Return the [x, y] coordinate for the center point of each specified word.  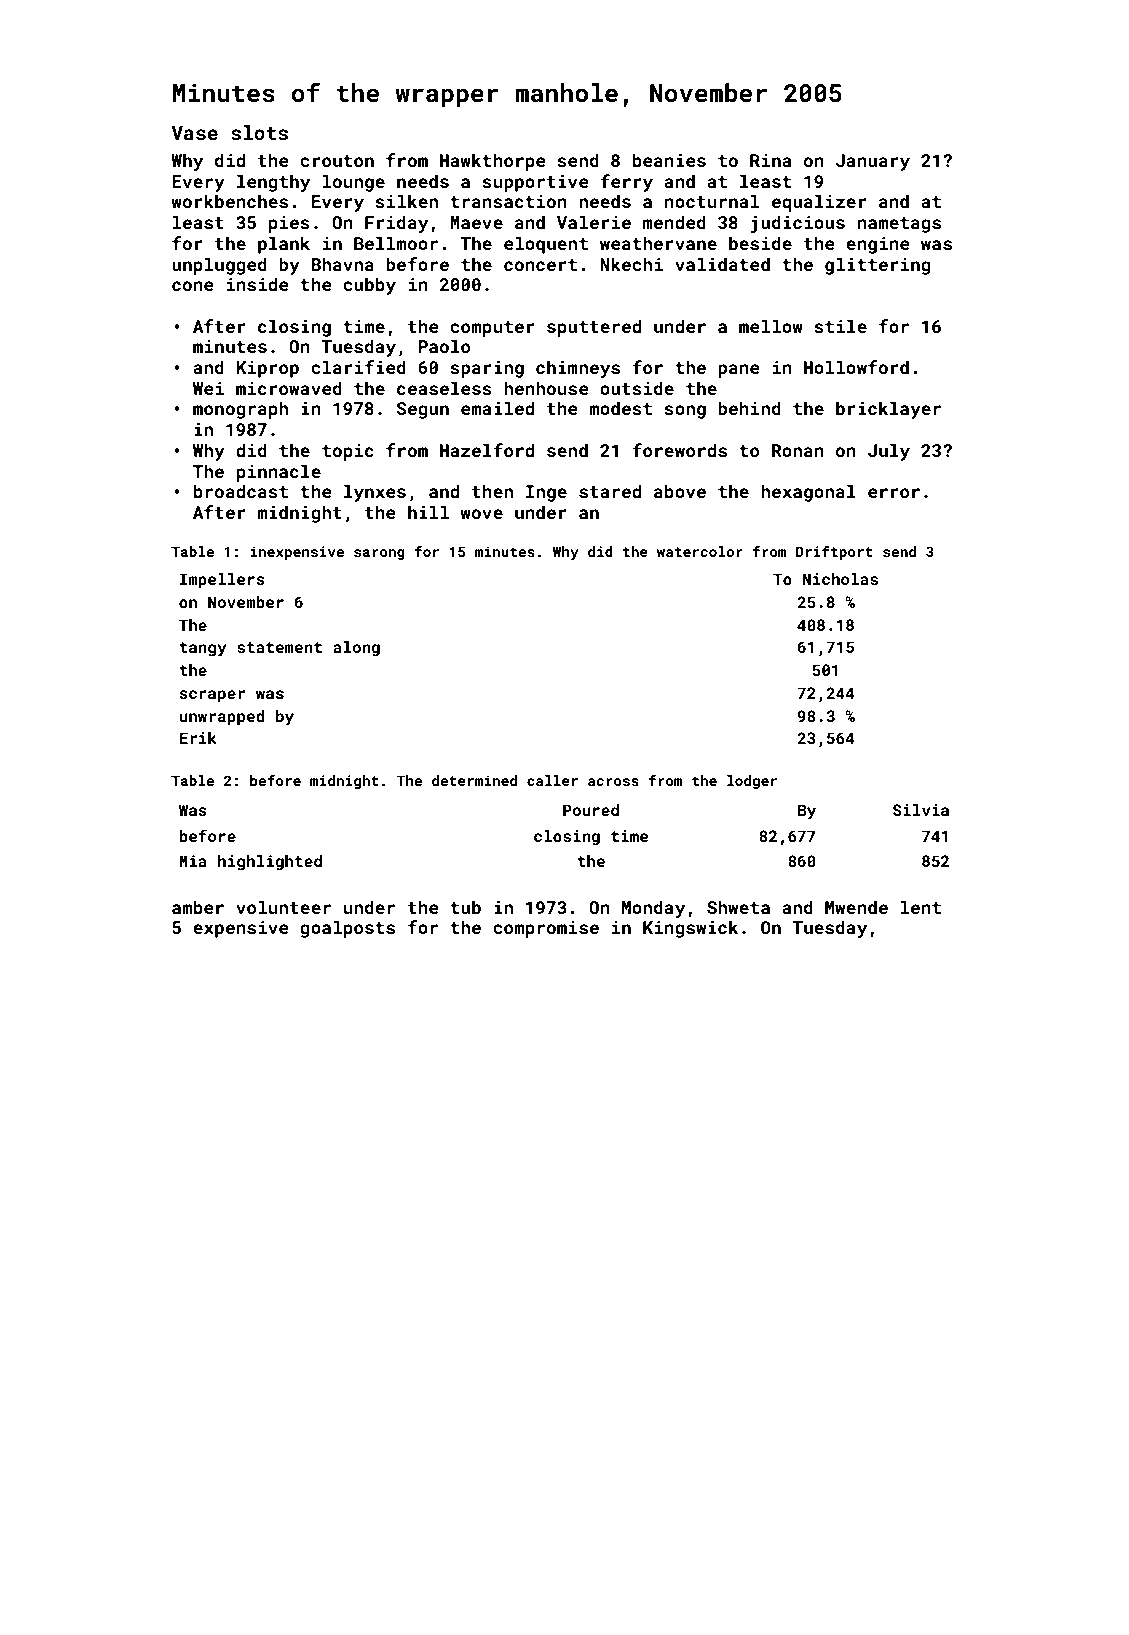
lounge [354, 183]
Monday [653, 909]
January [873, 162]
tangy [203, 649]
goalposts [347, 929]
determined [474, 780]
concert [540, 265]
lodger [752, 782]
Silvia [921, 810]
